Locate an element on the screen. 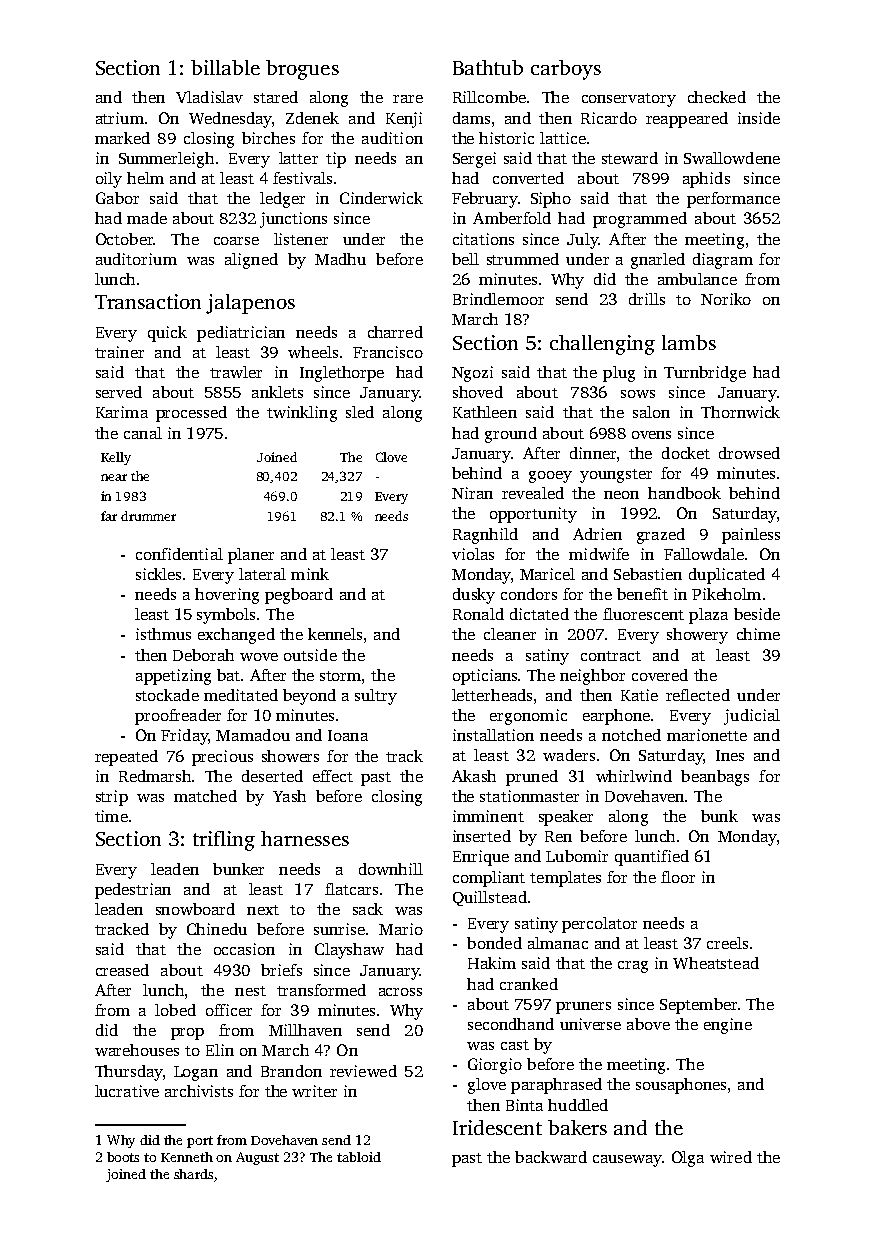  tabloid is located at coordinates (359, 1157).
